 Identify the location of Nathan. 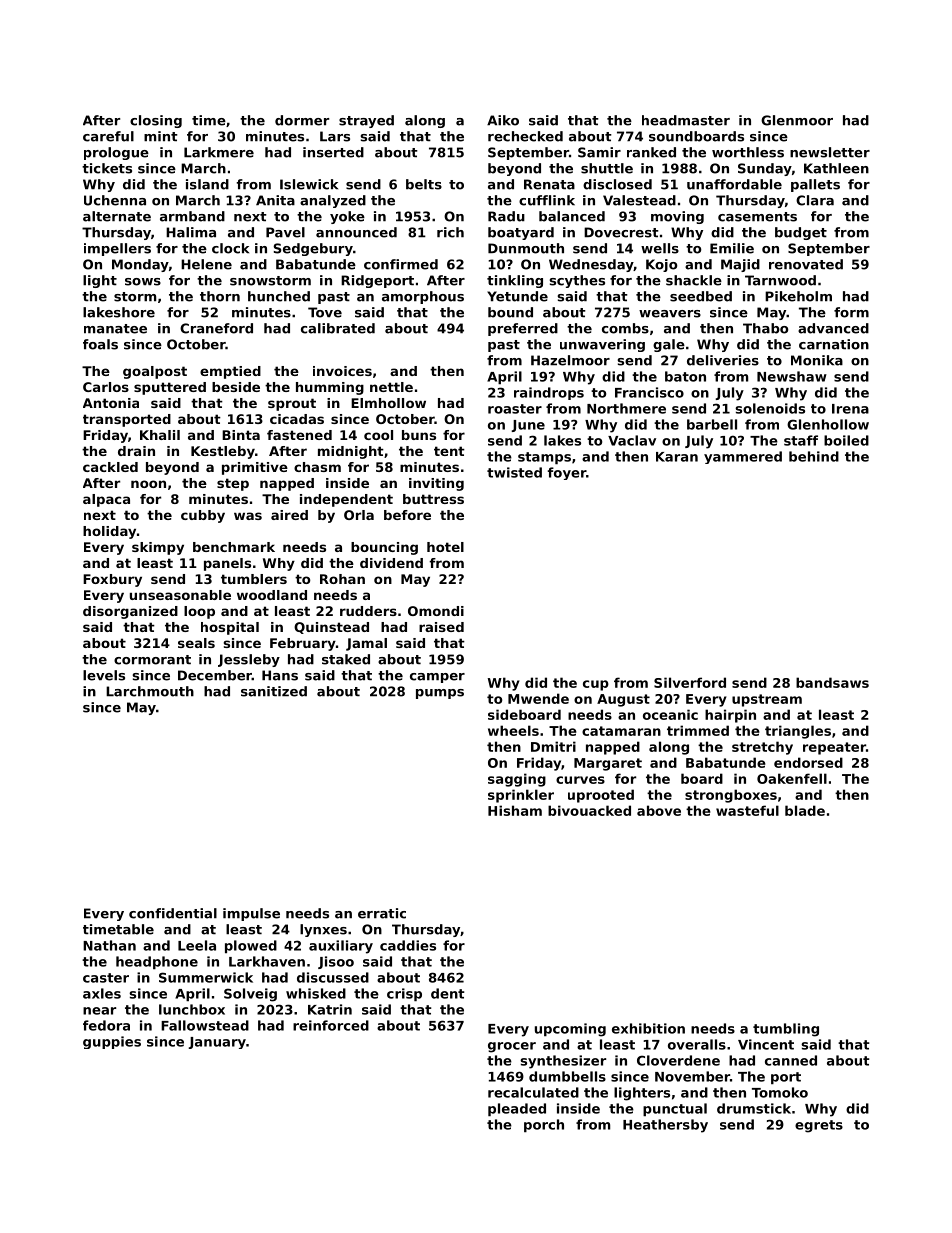
(109, 945).
